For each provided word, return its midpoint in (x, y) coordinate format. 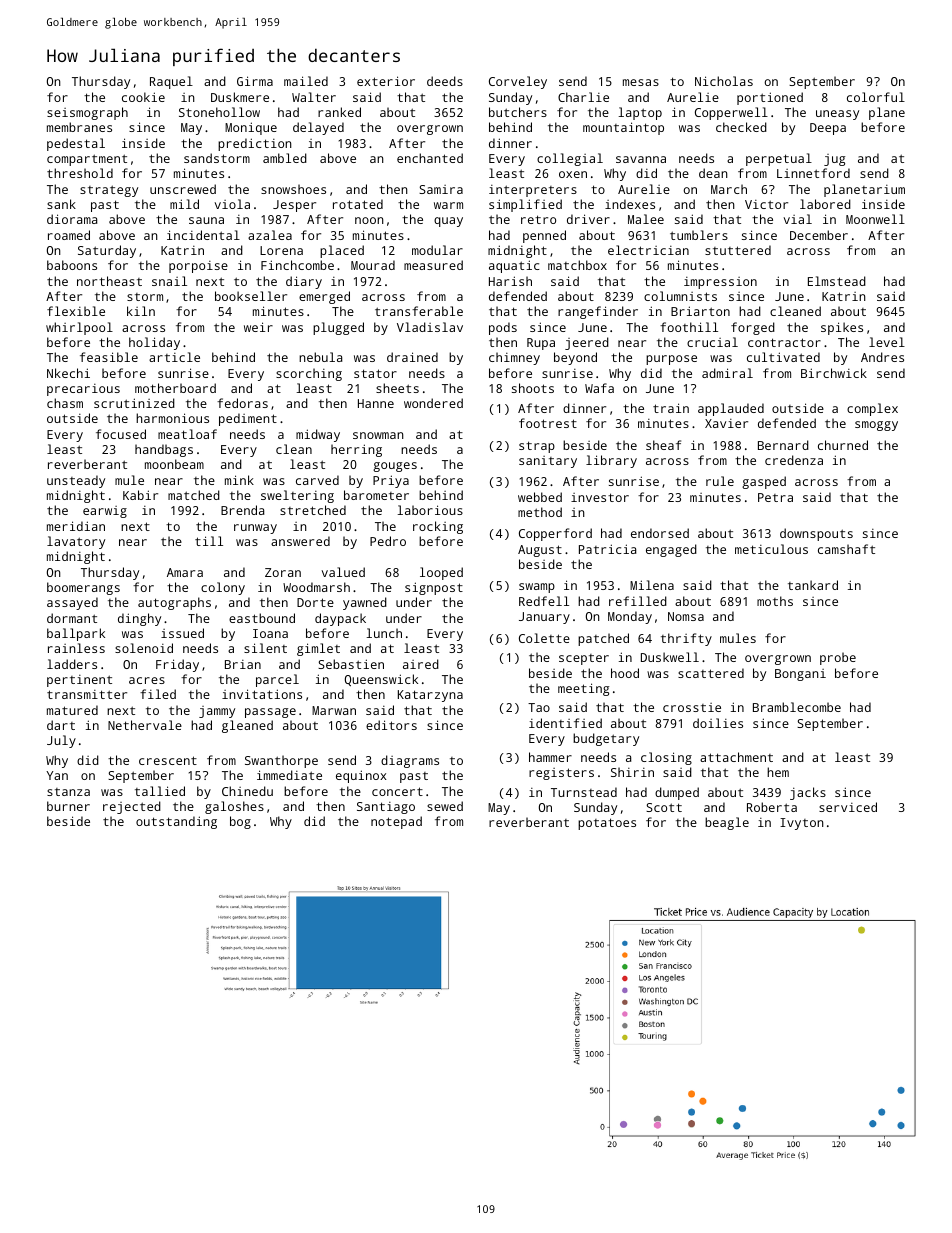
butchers (518, 112)
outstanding (176, 822)
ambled (285, 158)
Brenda (242, 510)
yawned (365, 603)
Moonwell (875, 219)
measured (433, 265)
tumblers (699, 235)
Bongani (800, 675)
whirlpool (79, 328)
